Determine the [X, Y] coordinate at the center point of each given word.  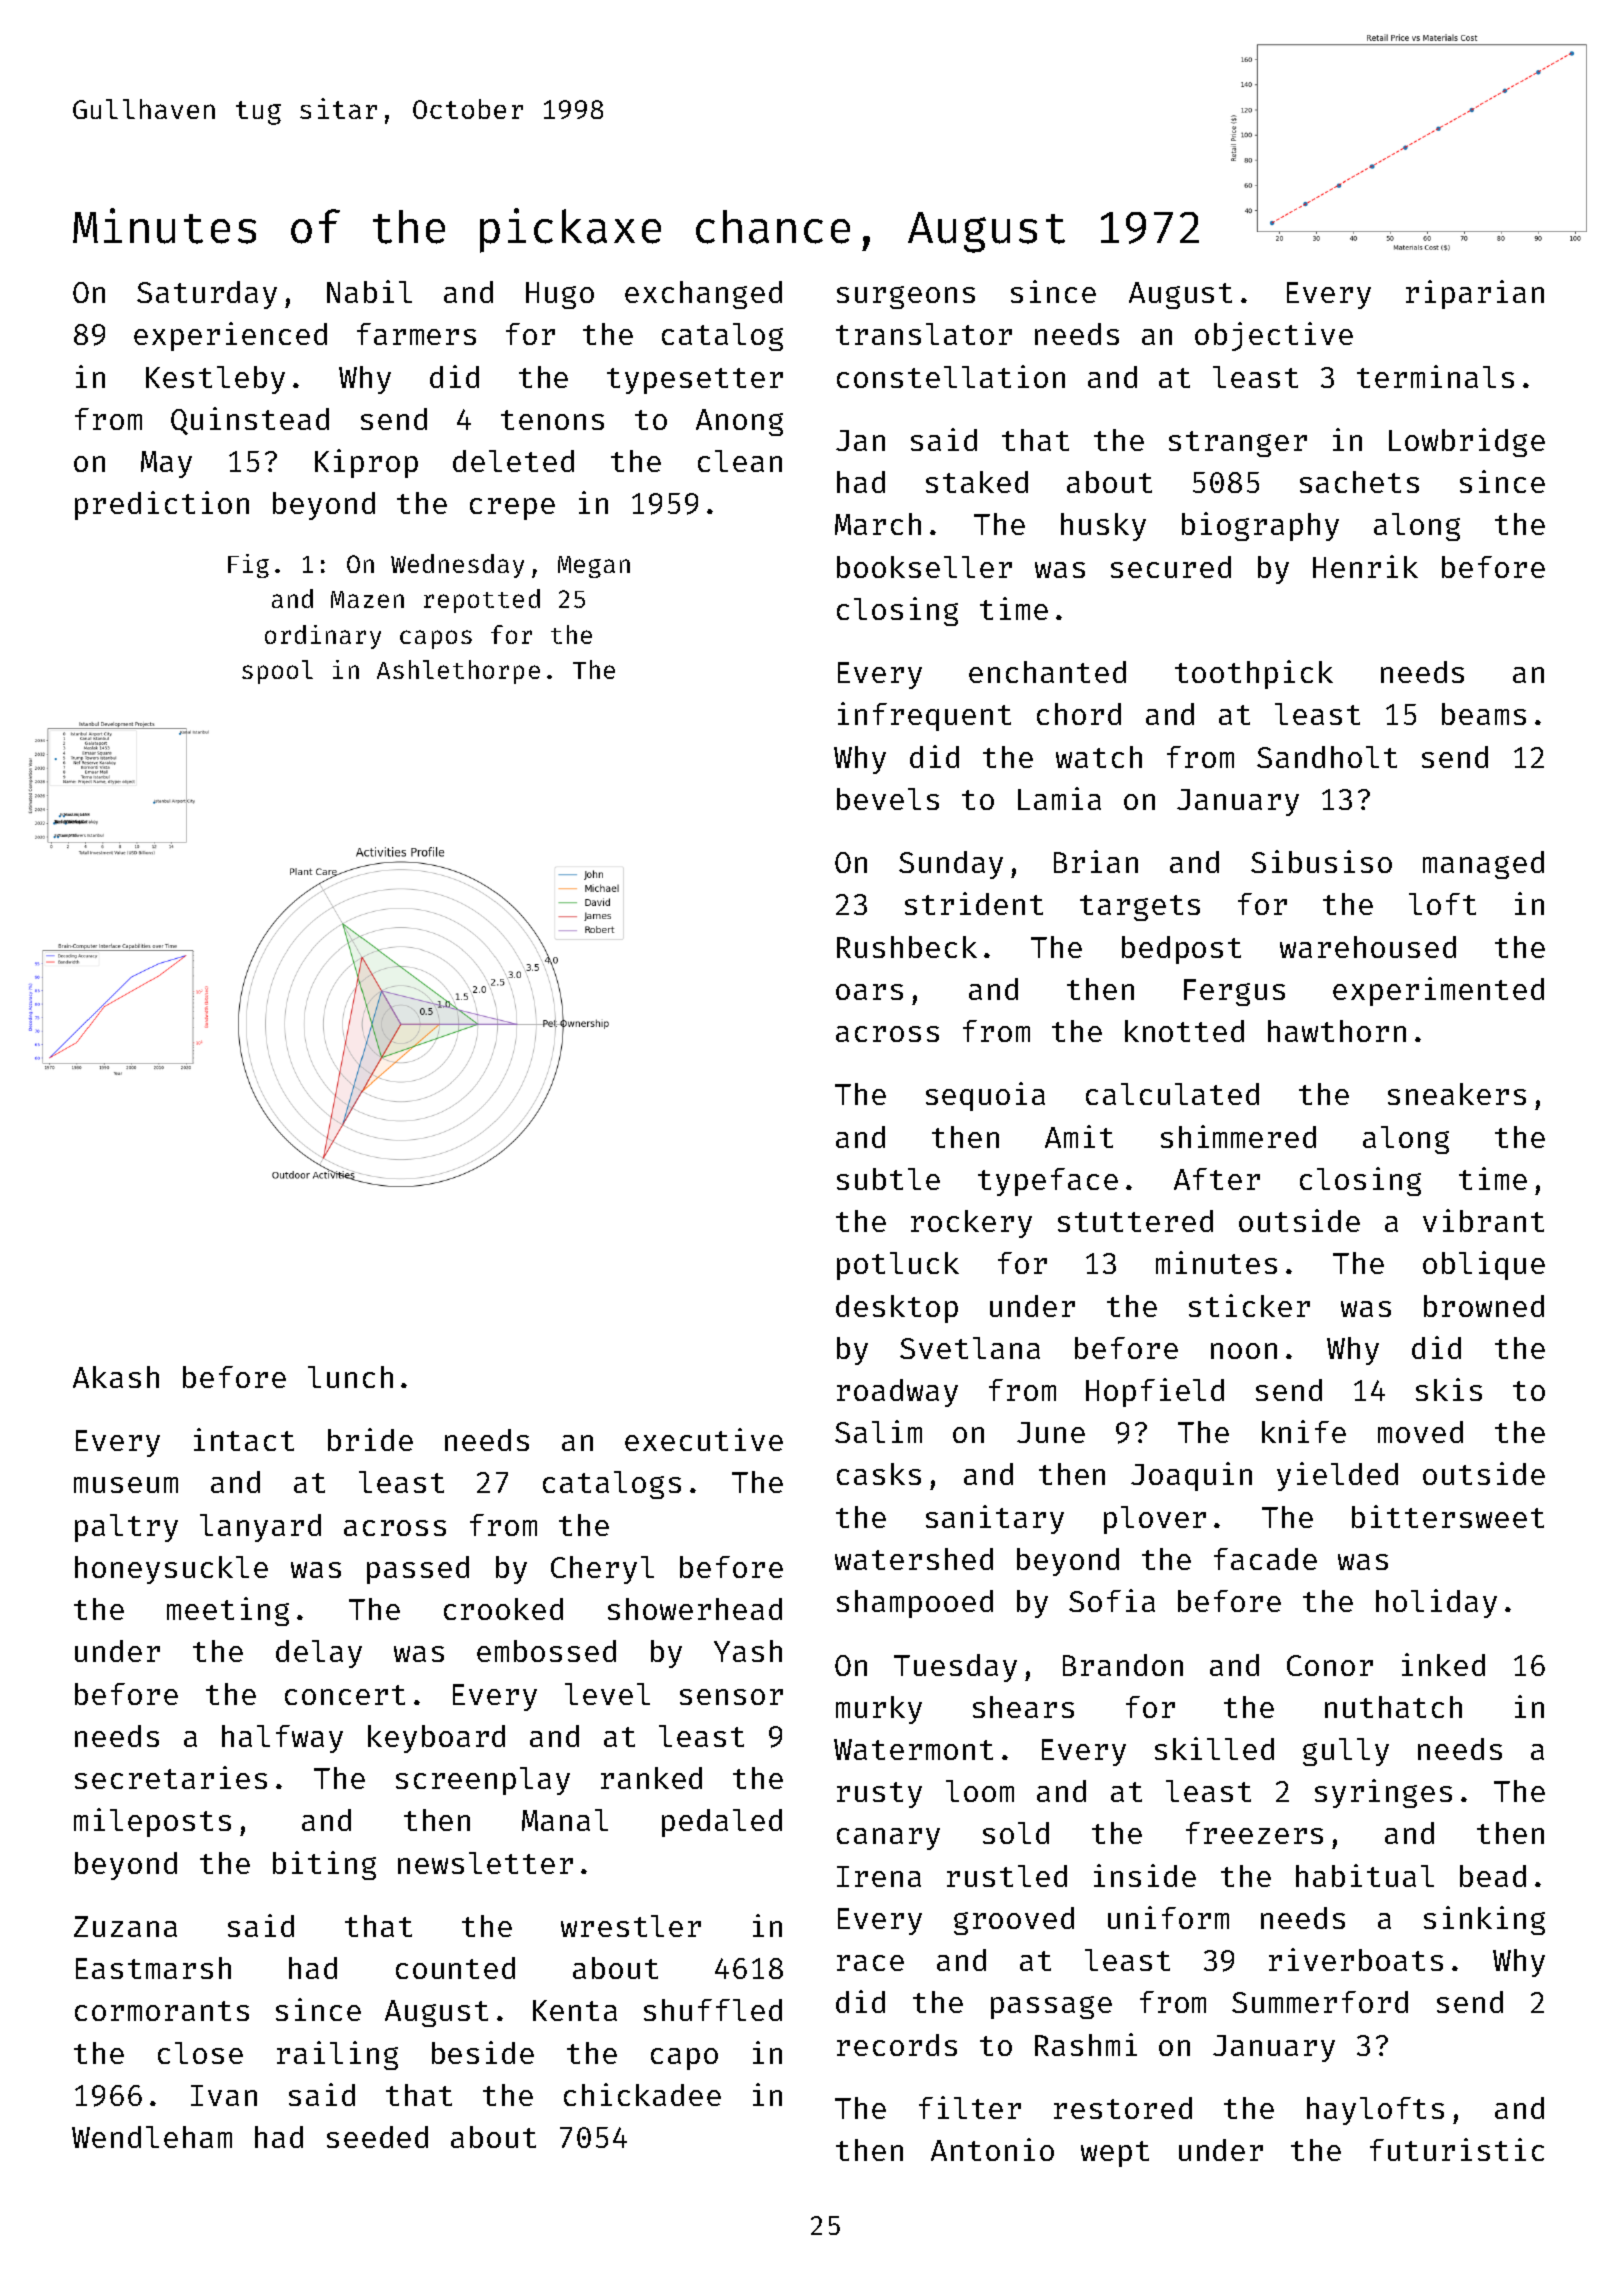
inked [1443, 1664]
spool [277, 672]
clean [740, 461]
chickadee [642, 2094]
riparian [1475, 294]
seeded [377, 2137]
